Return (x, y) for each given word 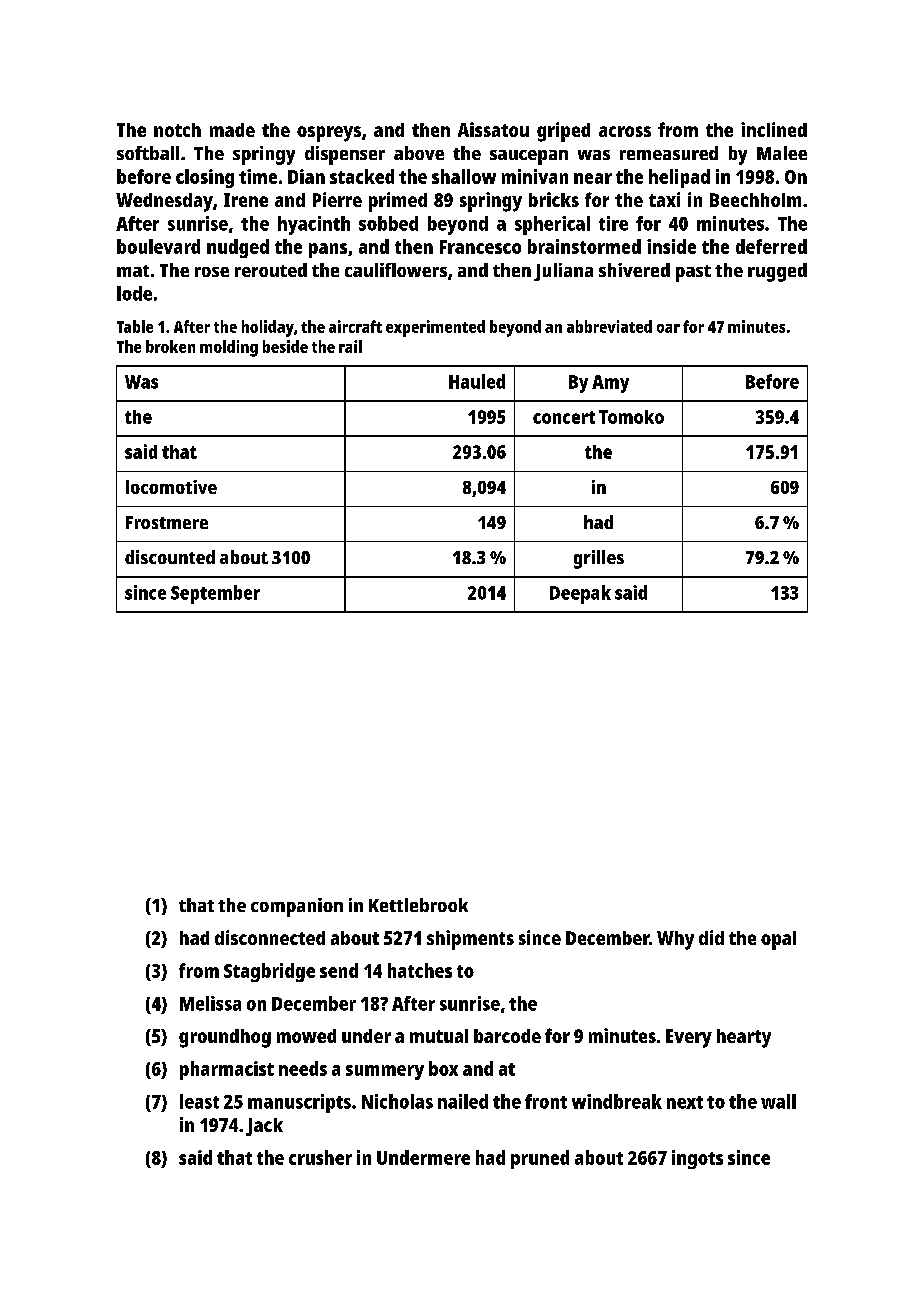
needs (303, 1068)
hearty (744, 1038)
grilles (599, 559)
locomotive (171, 487)
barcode (507, 1036)
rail (350, 346)
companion (297, 907)
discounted (170, 557)
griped (563, 132)
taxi (664, 199)
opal (778, 940)
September (215, 594)
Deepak (580, 594)
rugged (777, 272)
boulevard (158, 246)
